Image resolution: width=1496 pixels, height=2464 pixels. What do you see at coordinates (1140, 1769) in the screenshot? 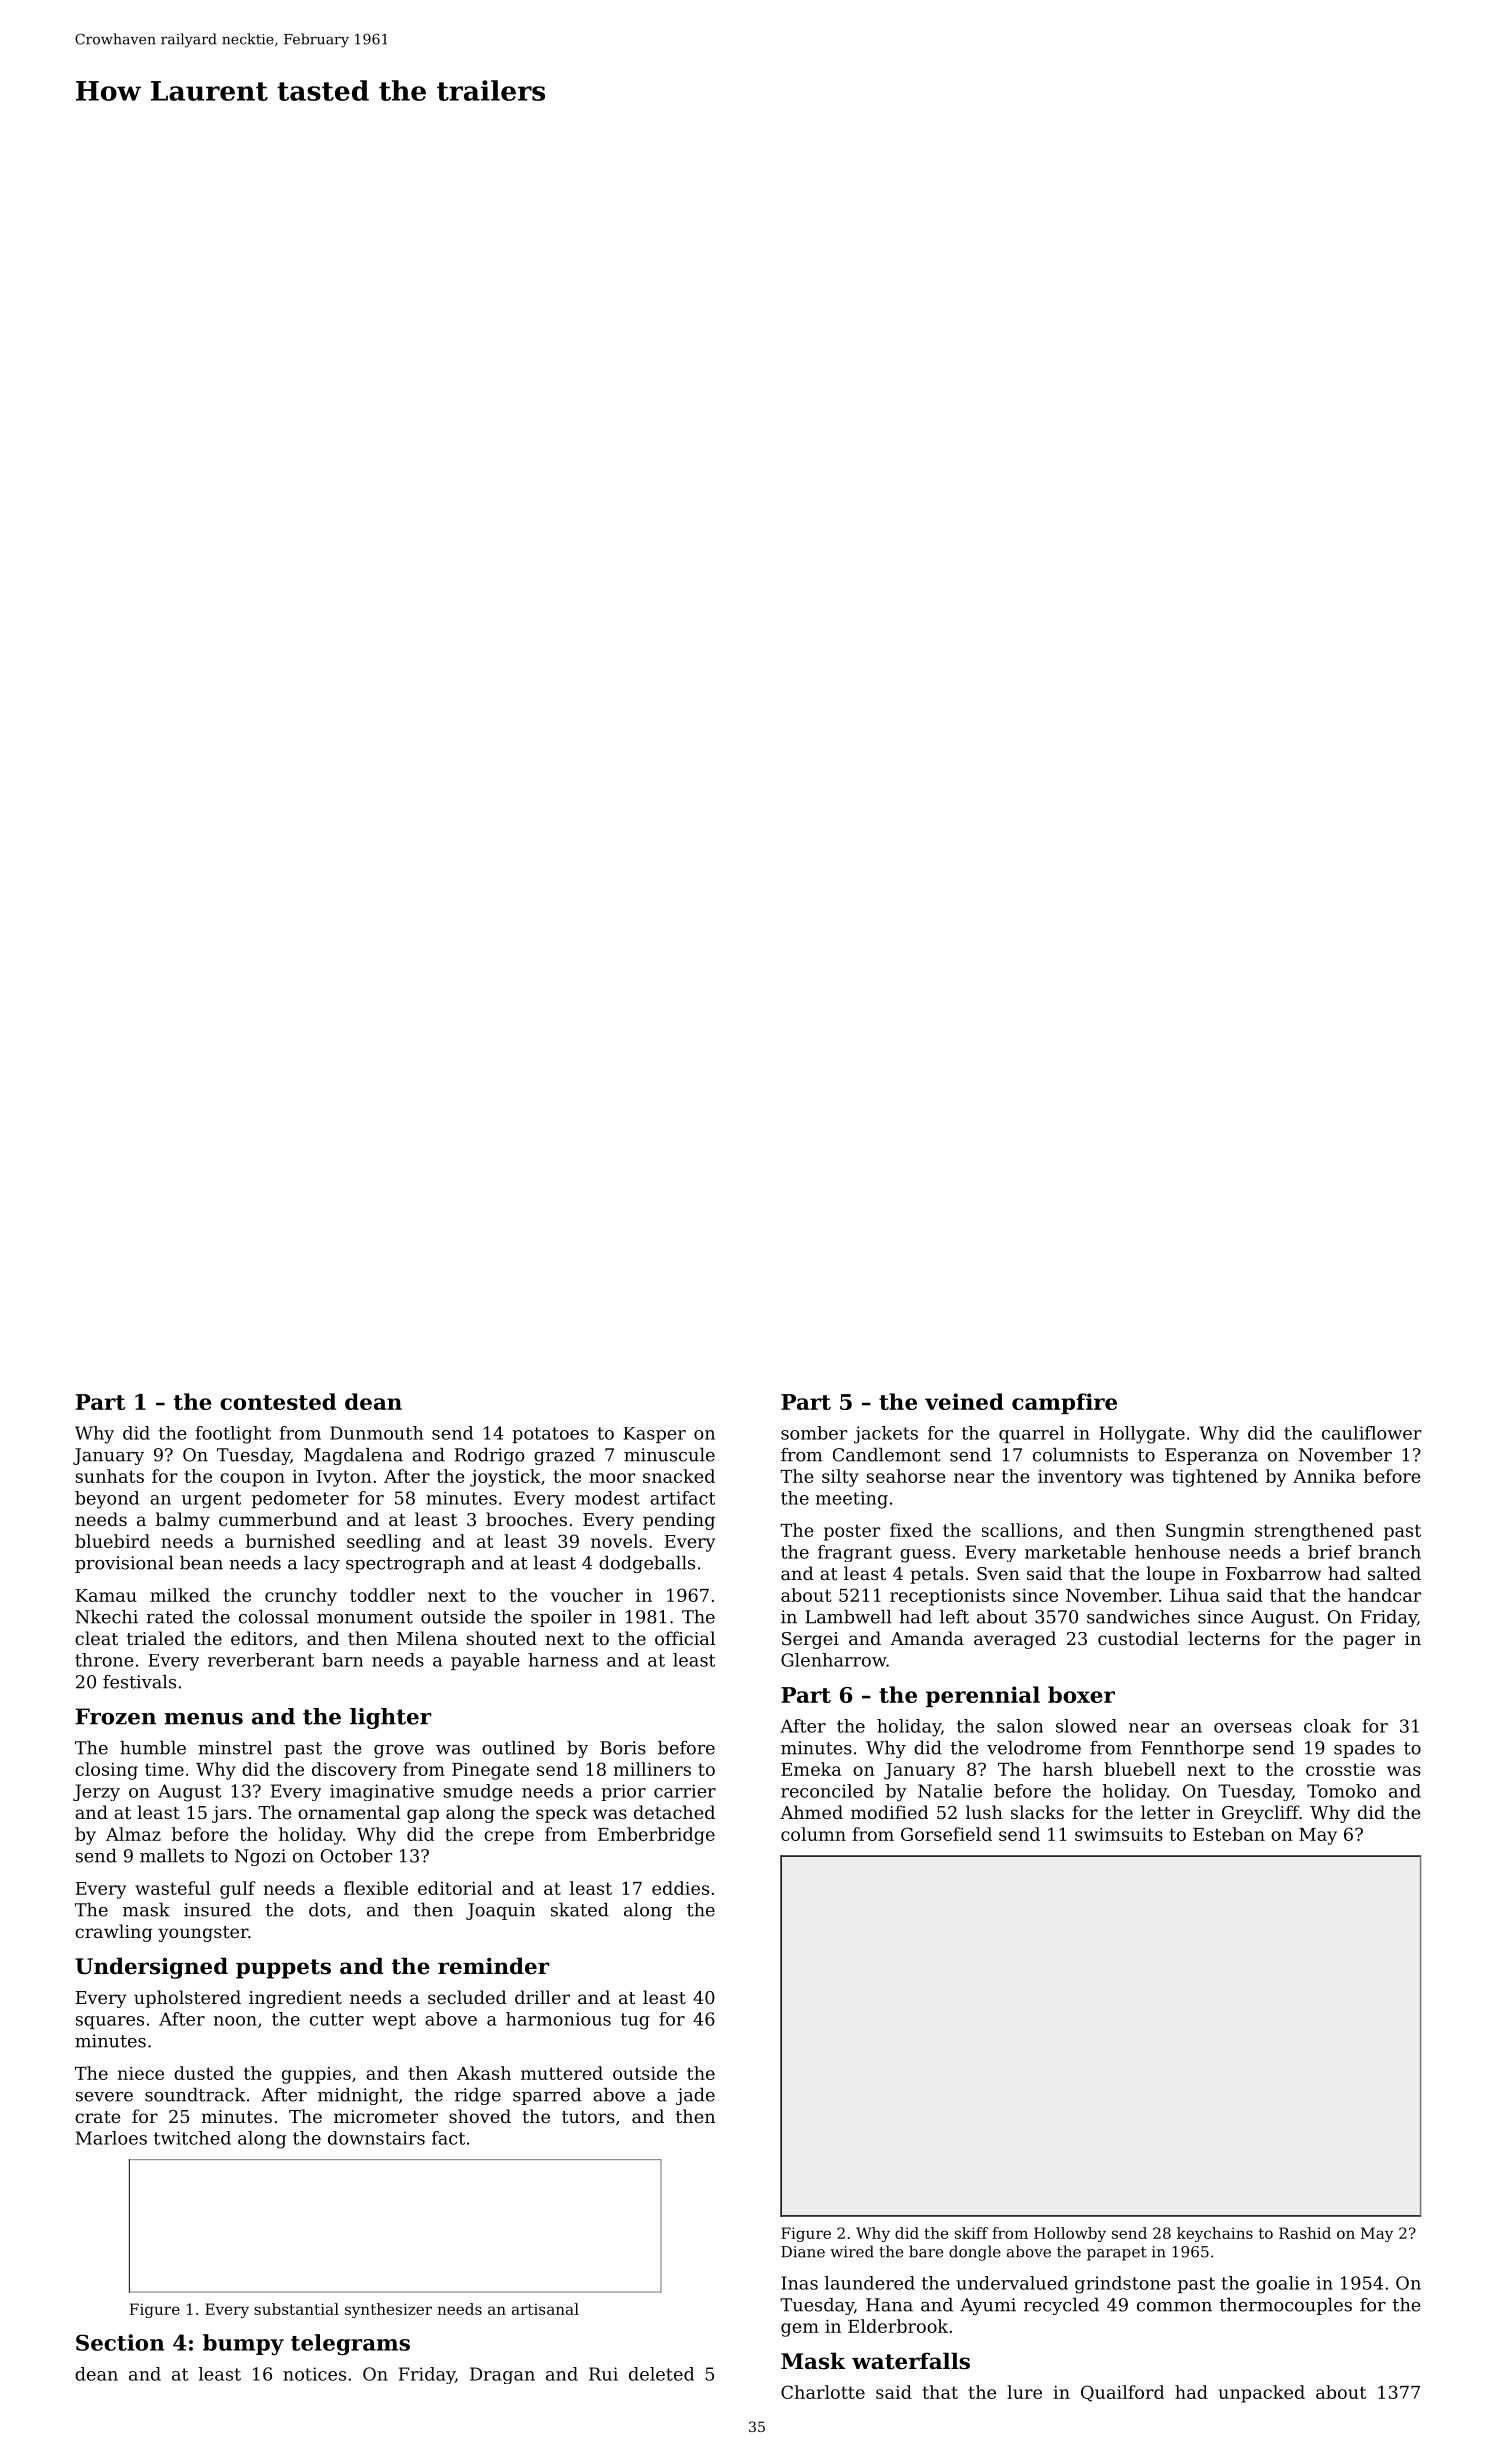
I see `bluebell` at bounding box center [1140, 1769].
